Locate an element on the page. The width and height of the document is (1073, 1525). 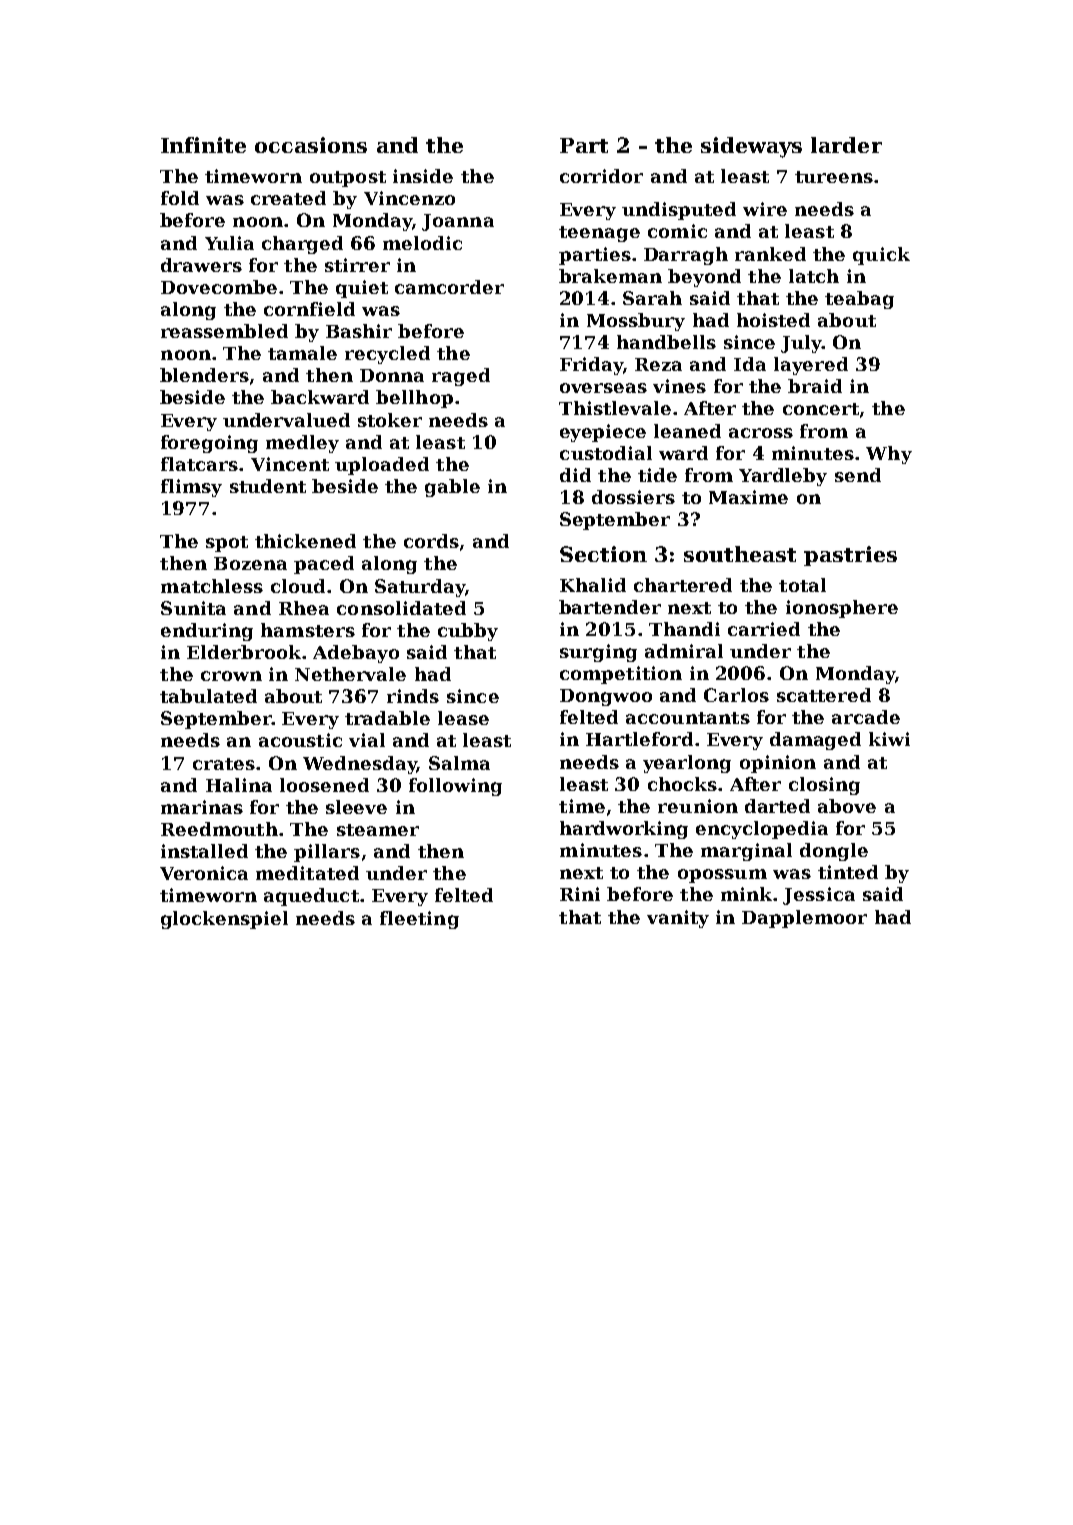
pastries is located at coordinates (850, 556).
